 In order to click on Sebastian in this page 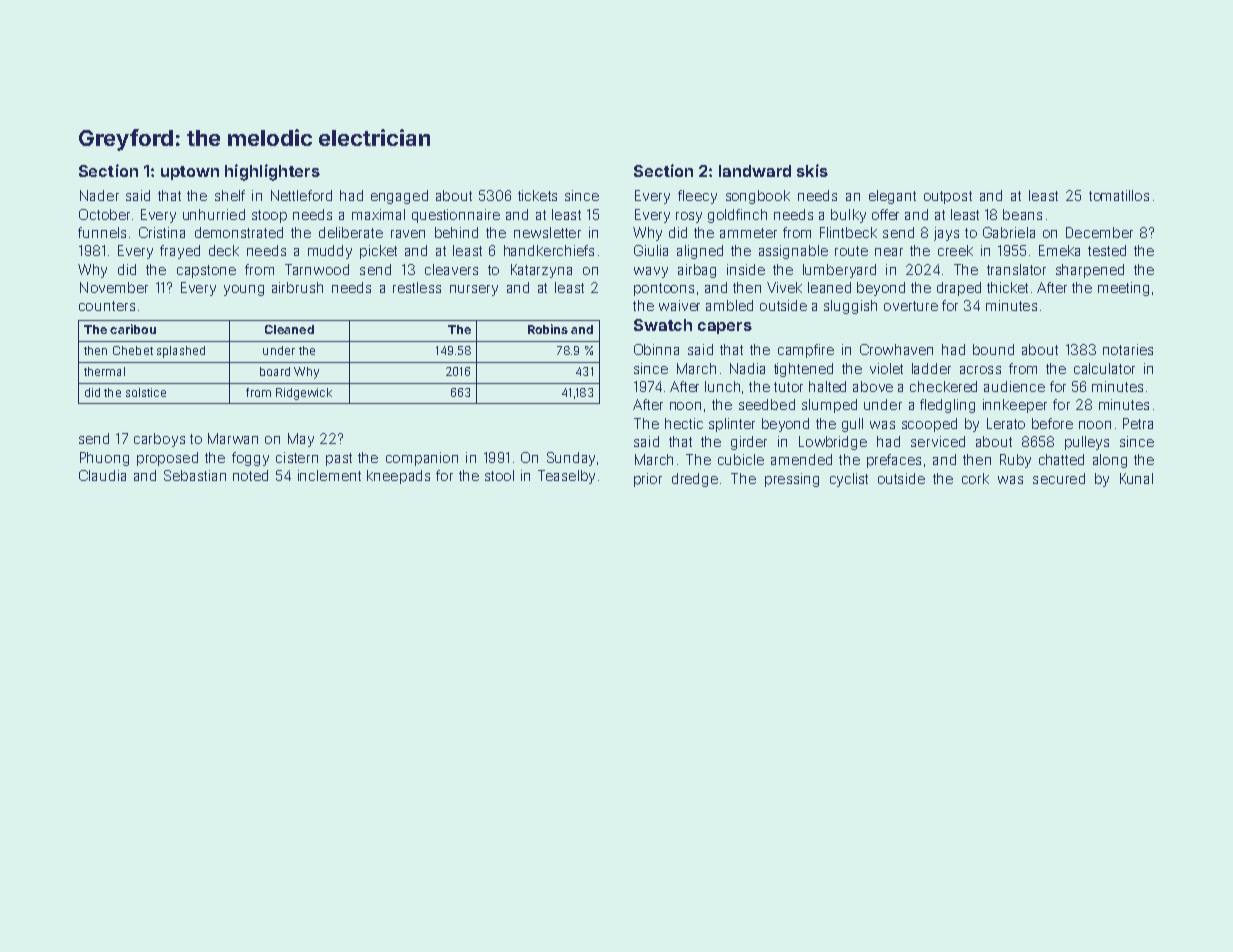, I will do `click(195, 475)`.
